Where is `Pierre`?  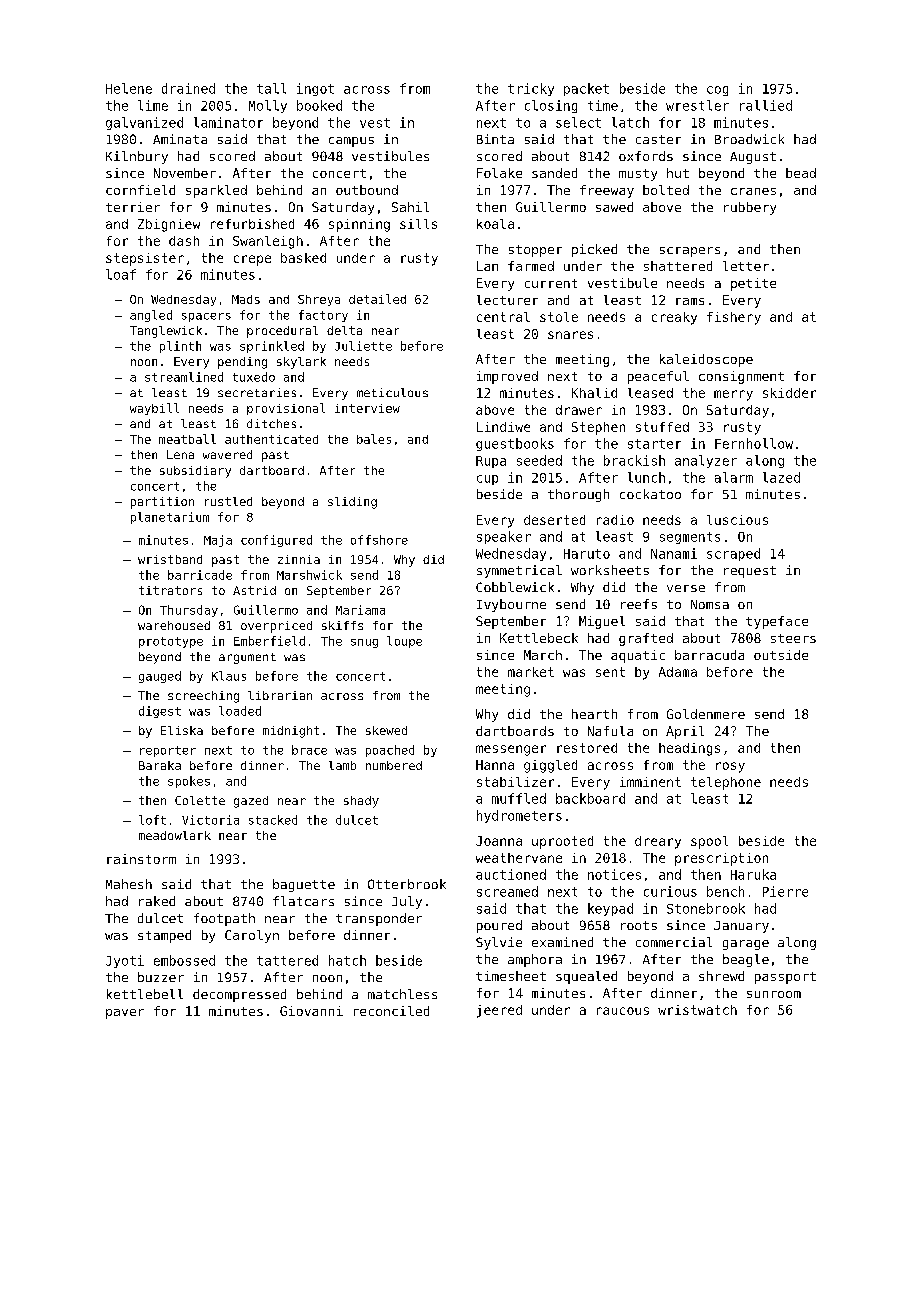 Pierre is located at coordinates (785, 891).
